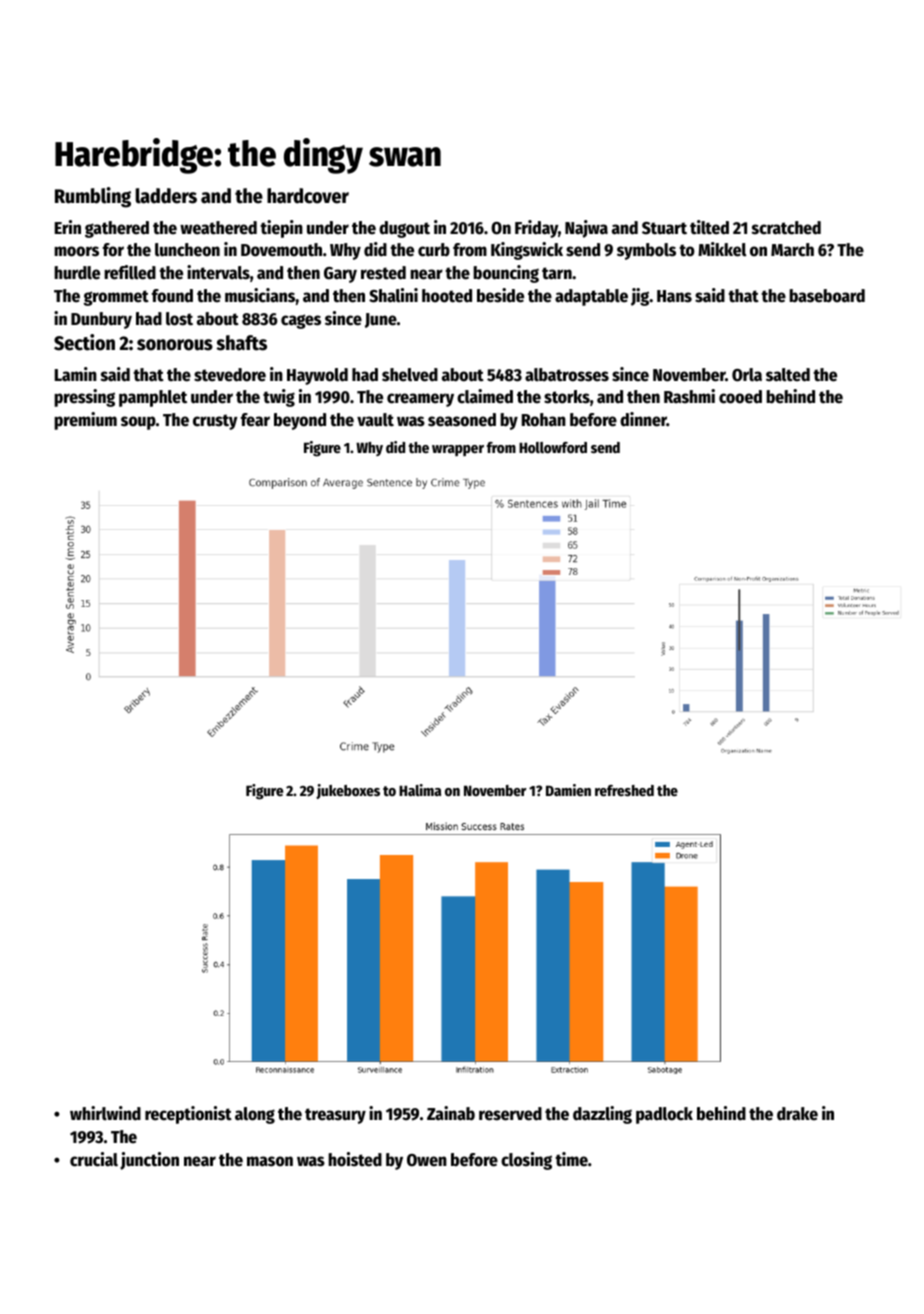 The image size is (924, 1314). I want to click on refreshed, so click(624, 790).
